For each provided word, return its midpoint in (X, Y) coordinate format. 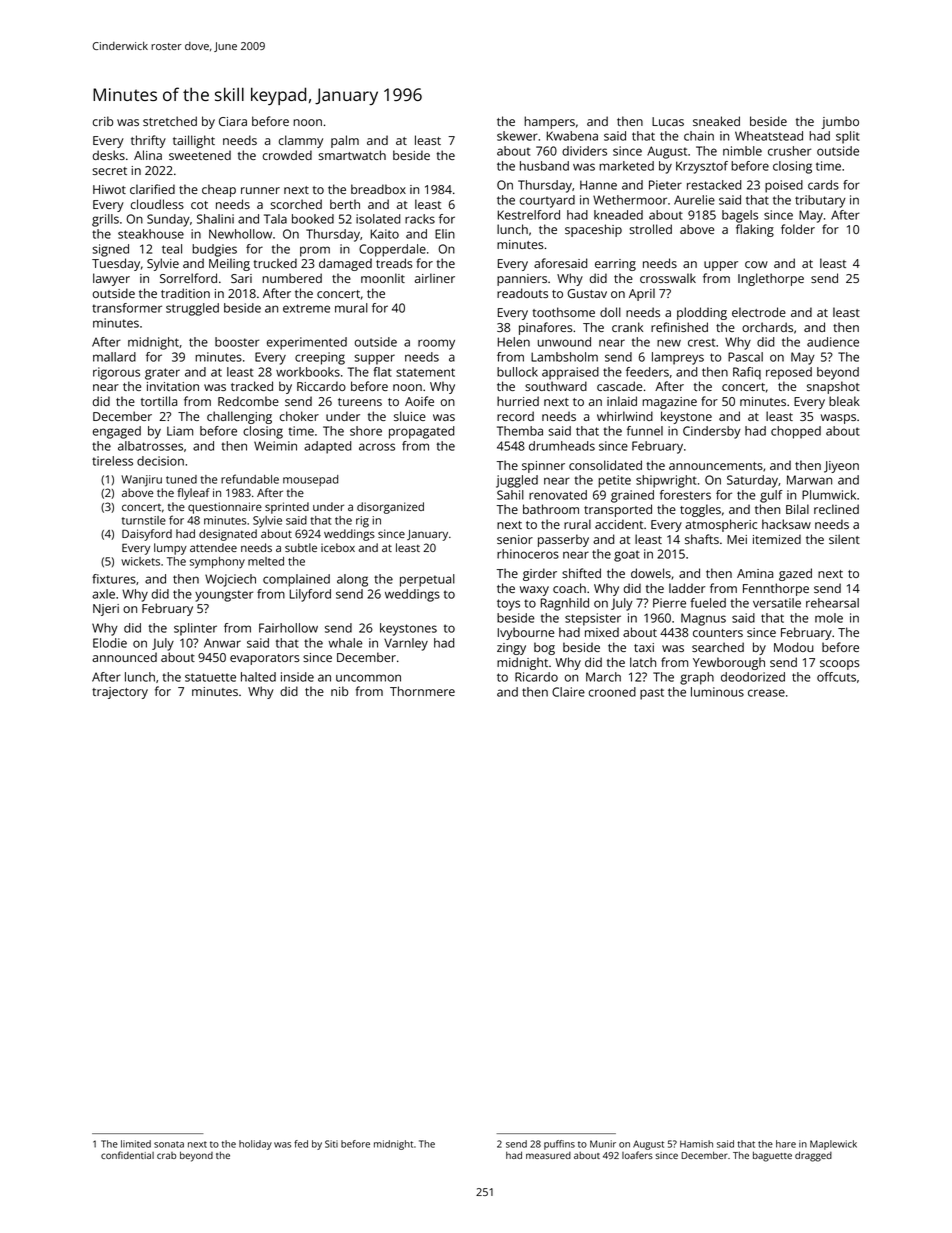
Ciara (233, 121)
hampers (549, 122)
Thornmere (422, 691)
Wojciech (230, 580)
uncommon (368, 678)
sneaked (716, 121)
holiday (255, 1145)
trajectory (120, 693)
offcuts (836, 677)
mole (829, 618)
